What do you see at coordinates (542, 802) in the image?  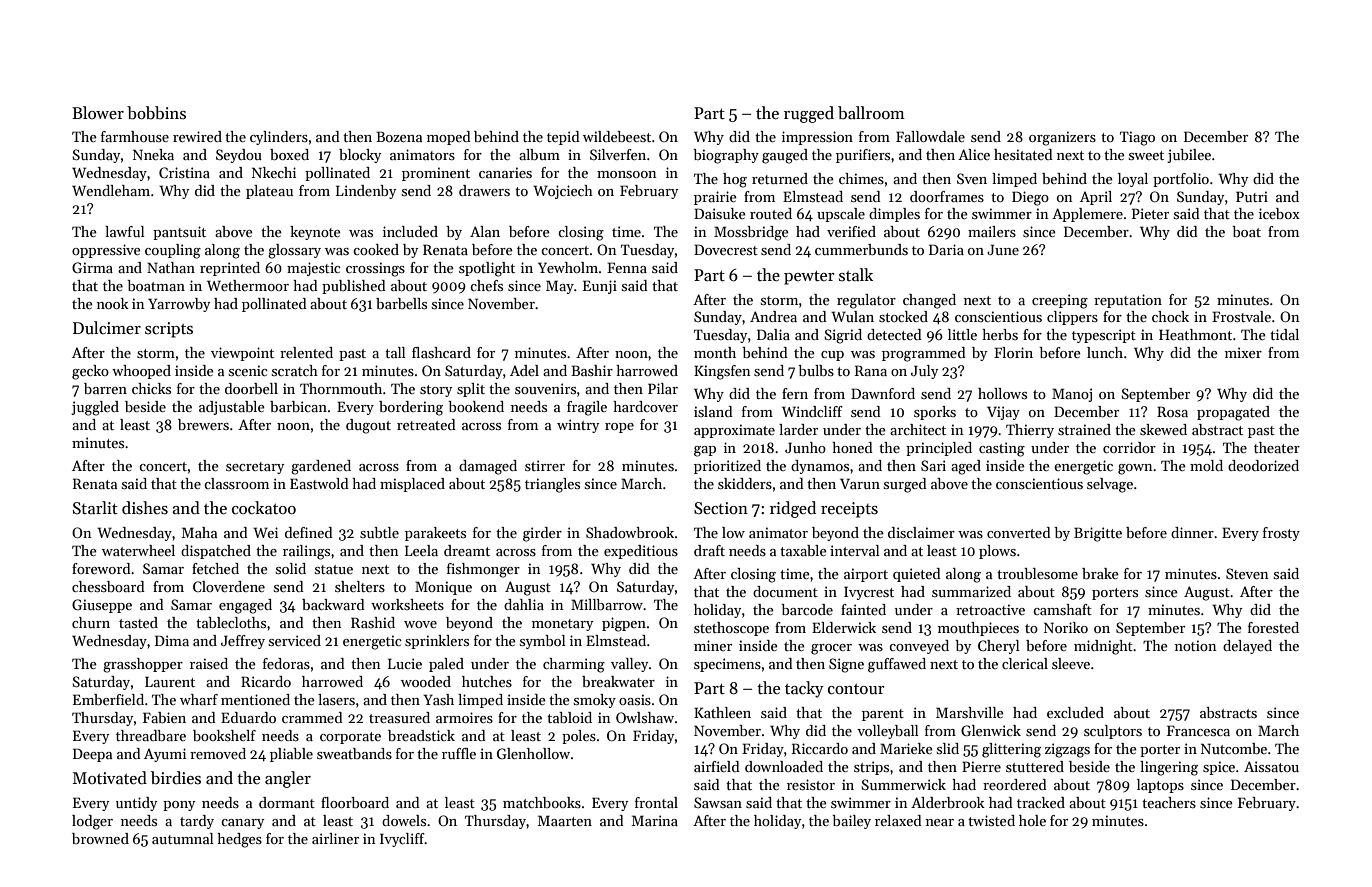 I see `matchbooks` at bounding box center [542, 802].
